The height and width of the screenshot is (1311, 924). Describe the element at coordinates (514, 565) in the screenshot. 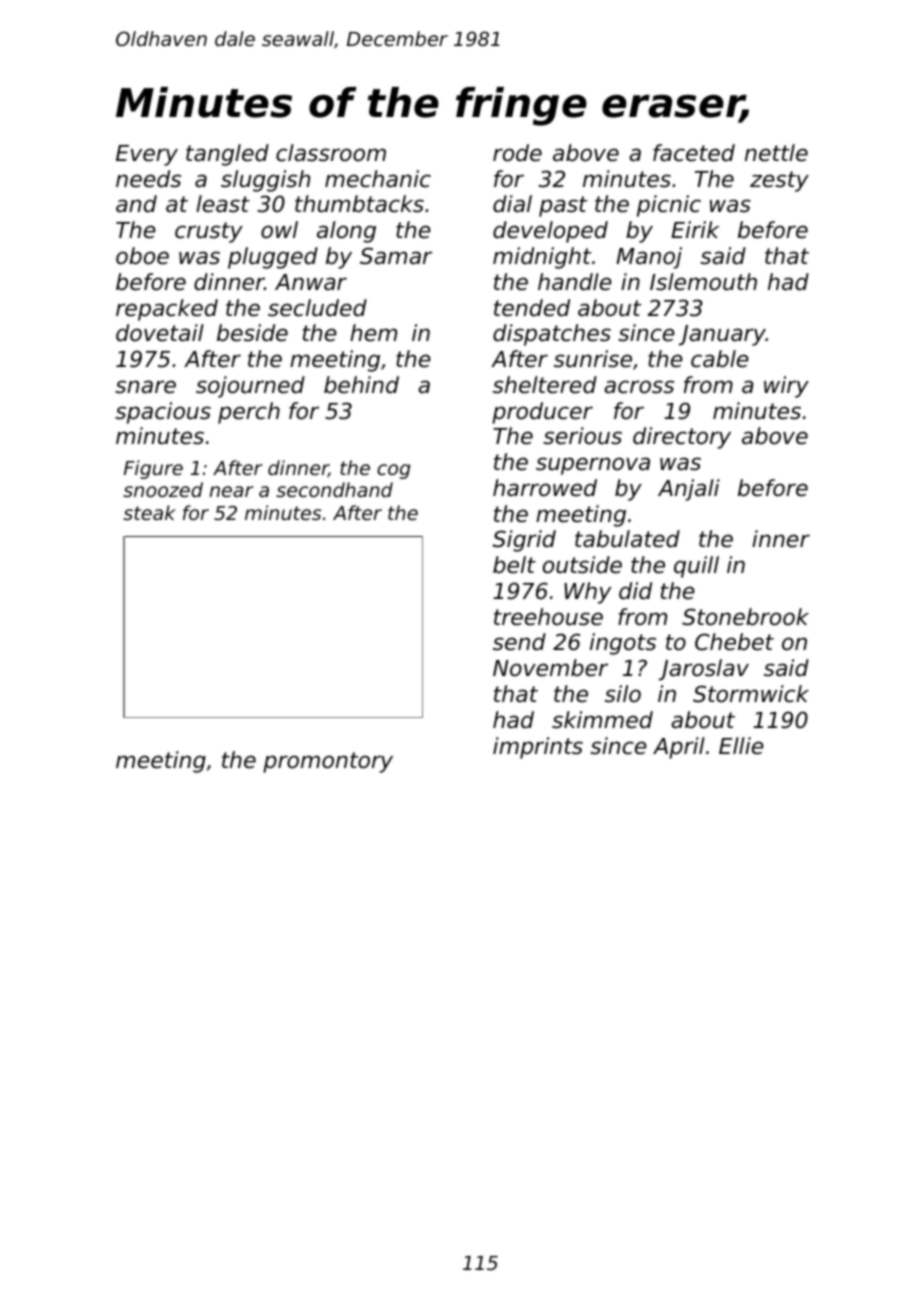

I see `belt` at that location.
